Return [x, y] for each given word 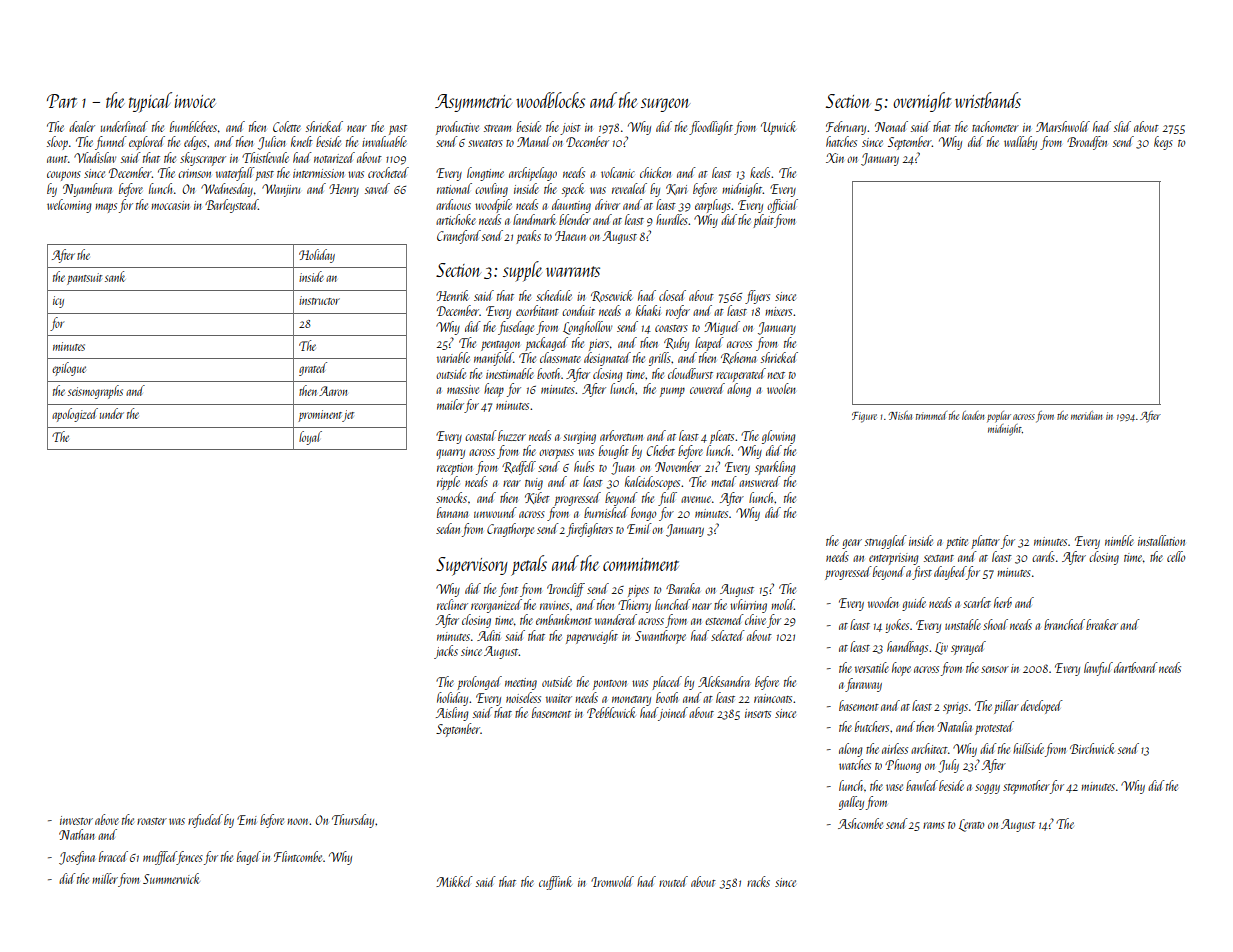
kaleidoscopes [652, 483]
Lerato [971, 825]
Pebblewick [611, 712]
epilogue [69, 369]
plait [763, 221]
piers [599, 345]
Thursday [353, 821]
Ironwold [612, 881]
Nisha [900, 415]
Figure [864, 417]
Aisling [452, 714]
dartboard [1136, 667]
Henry [344, 190]
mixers [778, 311]
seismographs [95, 392]
